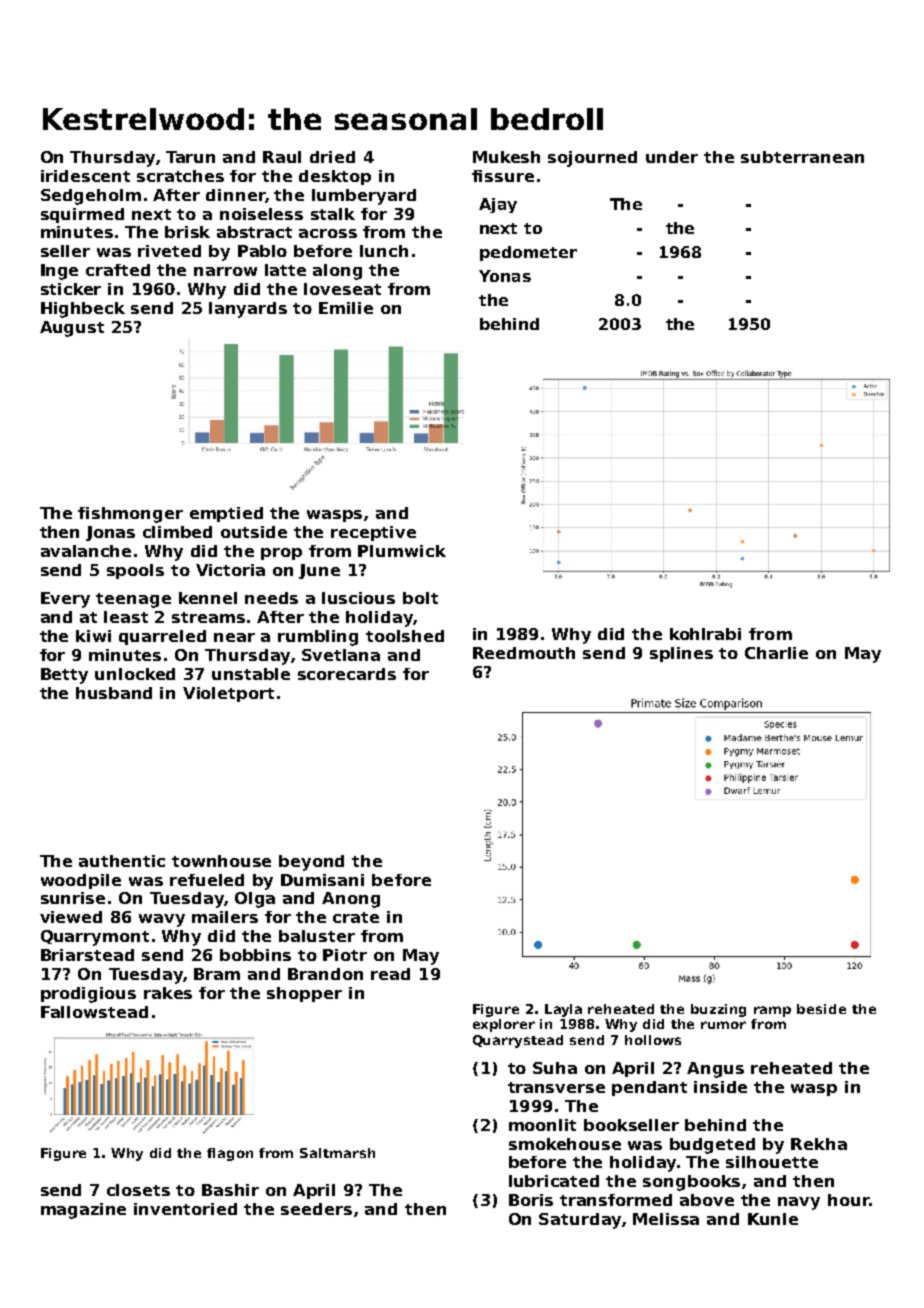  I want to click on squirmed, so click(82, 215).
